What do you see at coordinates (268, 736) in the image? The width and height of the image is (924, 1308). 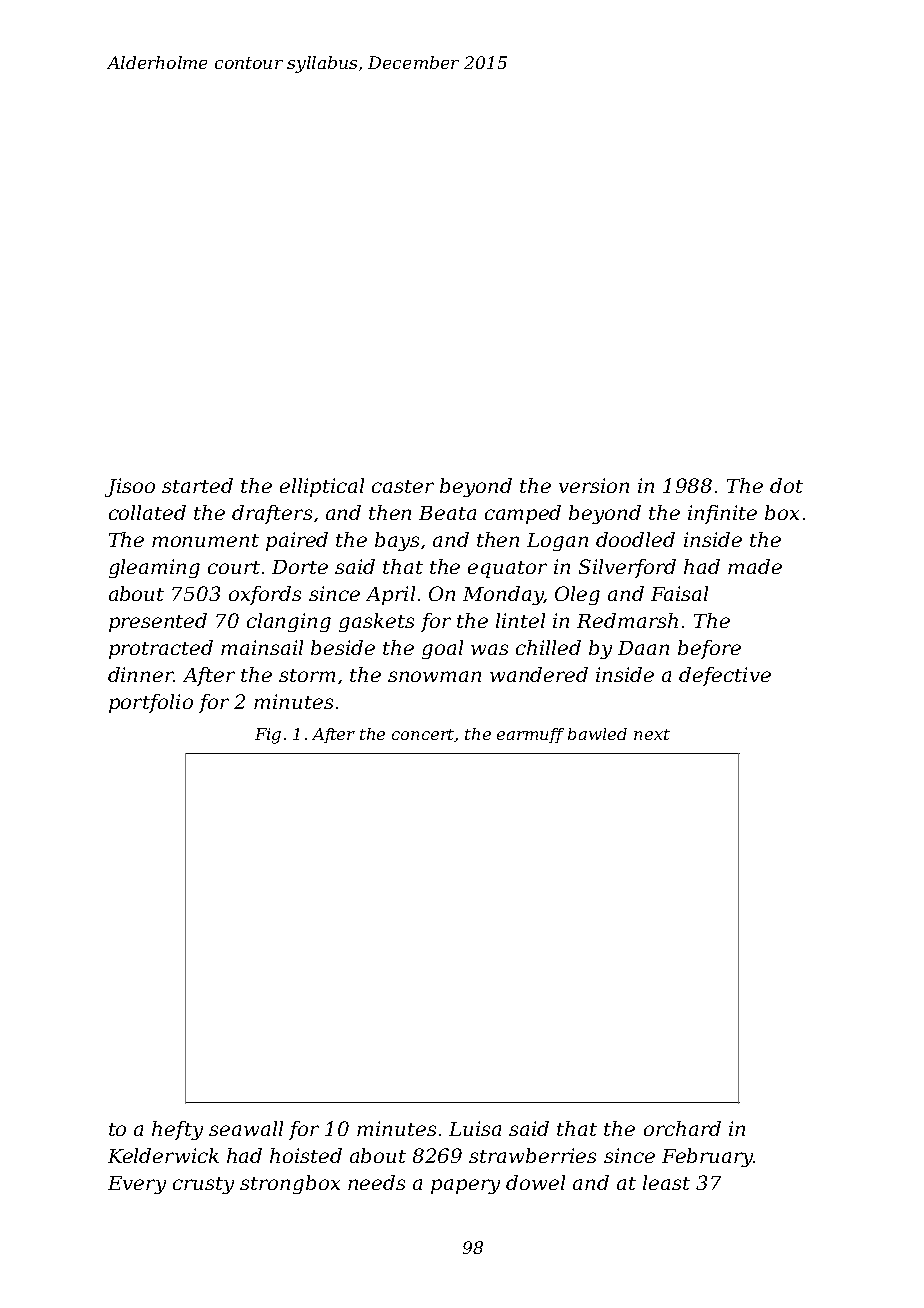 I see `Fig` at bounding box center [268, 736].
